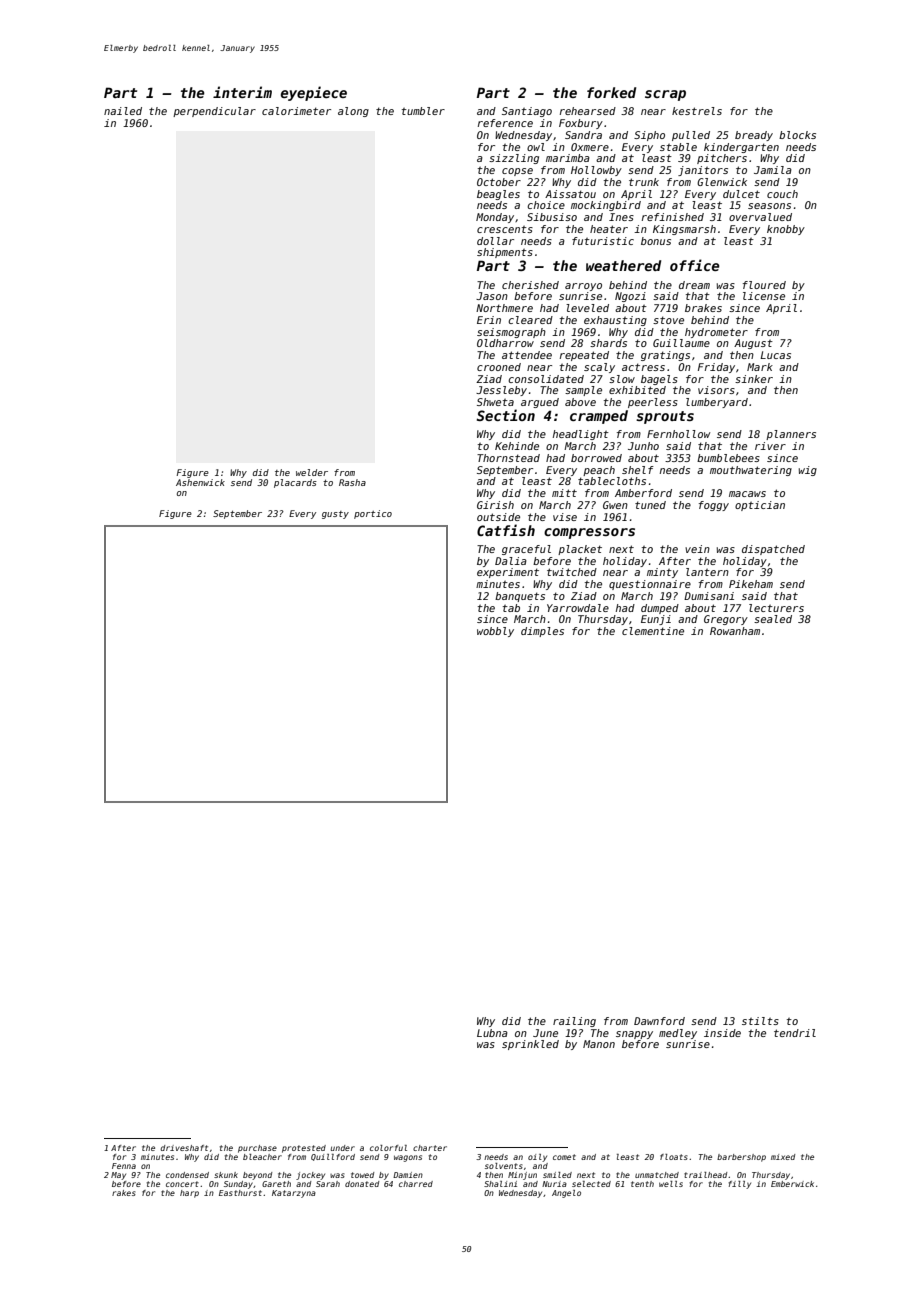  What do you see at coordinates (495, 632) in the screenshot?
I see `wobbly` at bounding box center [495, 632].
